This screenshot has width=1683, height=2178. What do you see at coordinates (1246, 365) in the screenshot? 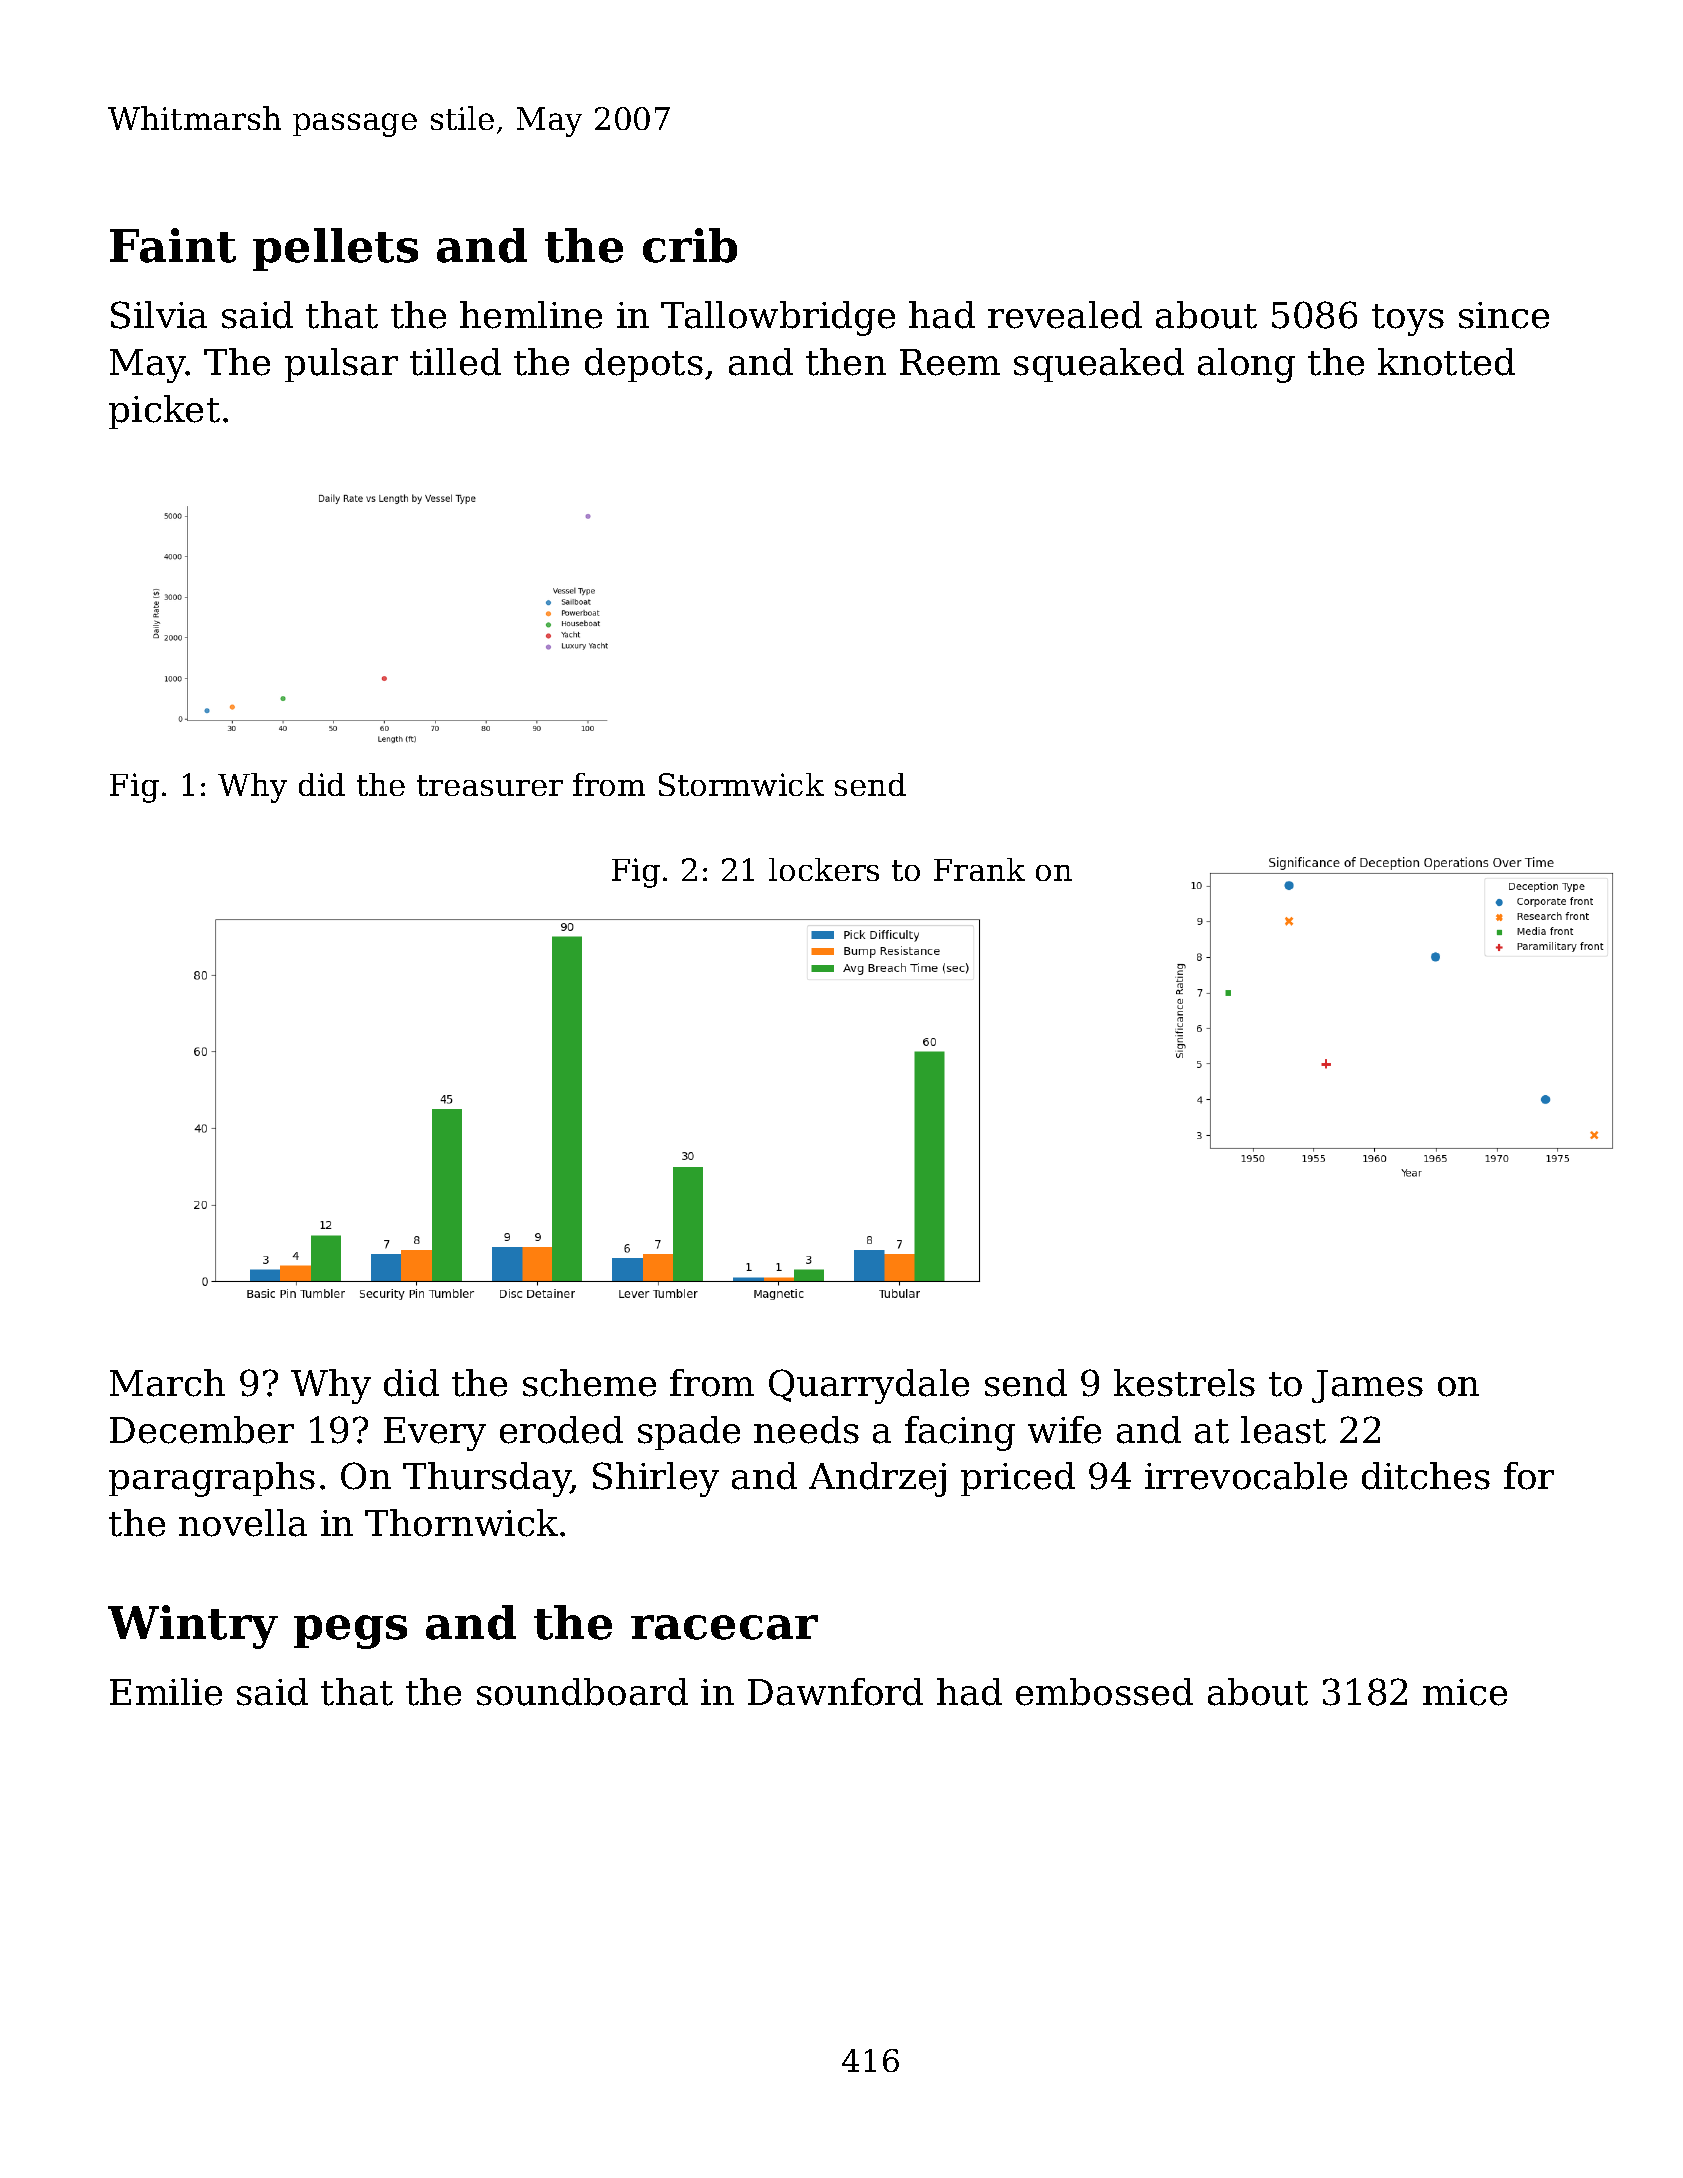
I see `along` at bounding box center [1246, 365].
